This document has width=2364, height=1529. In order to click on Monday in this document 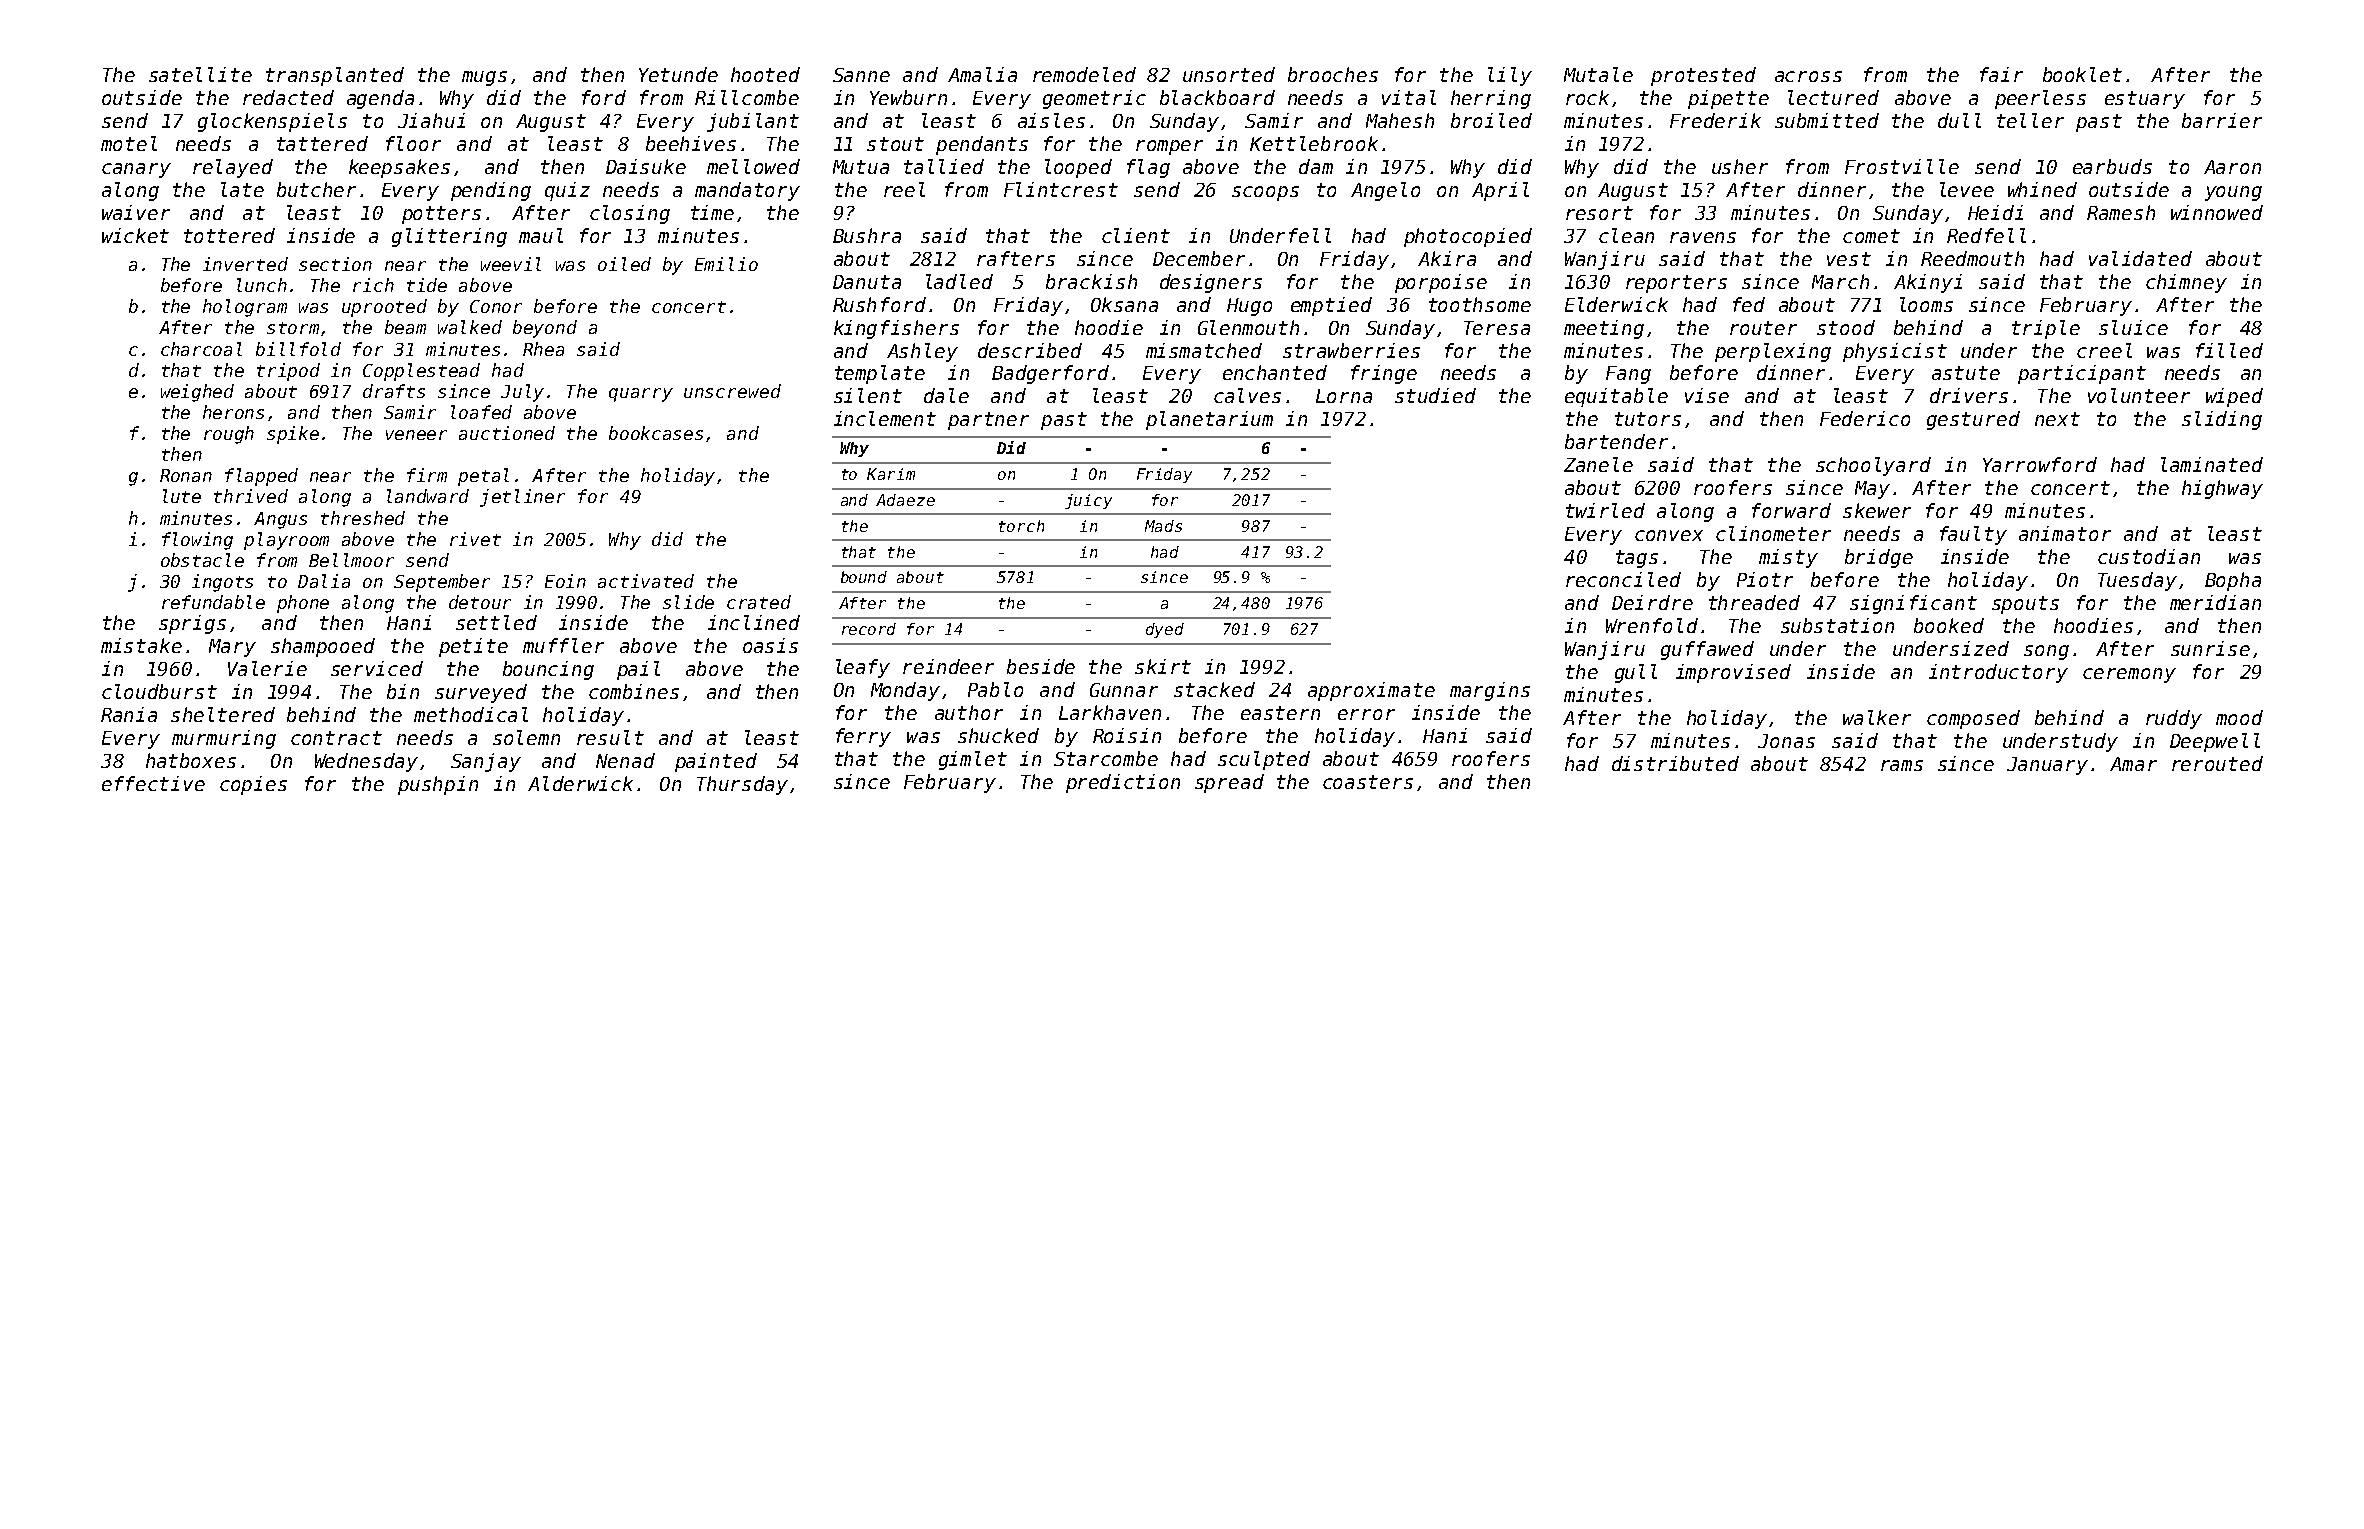, I will do `click(905, 691)`.
